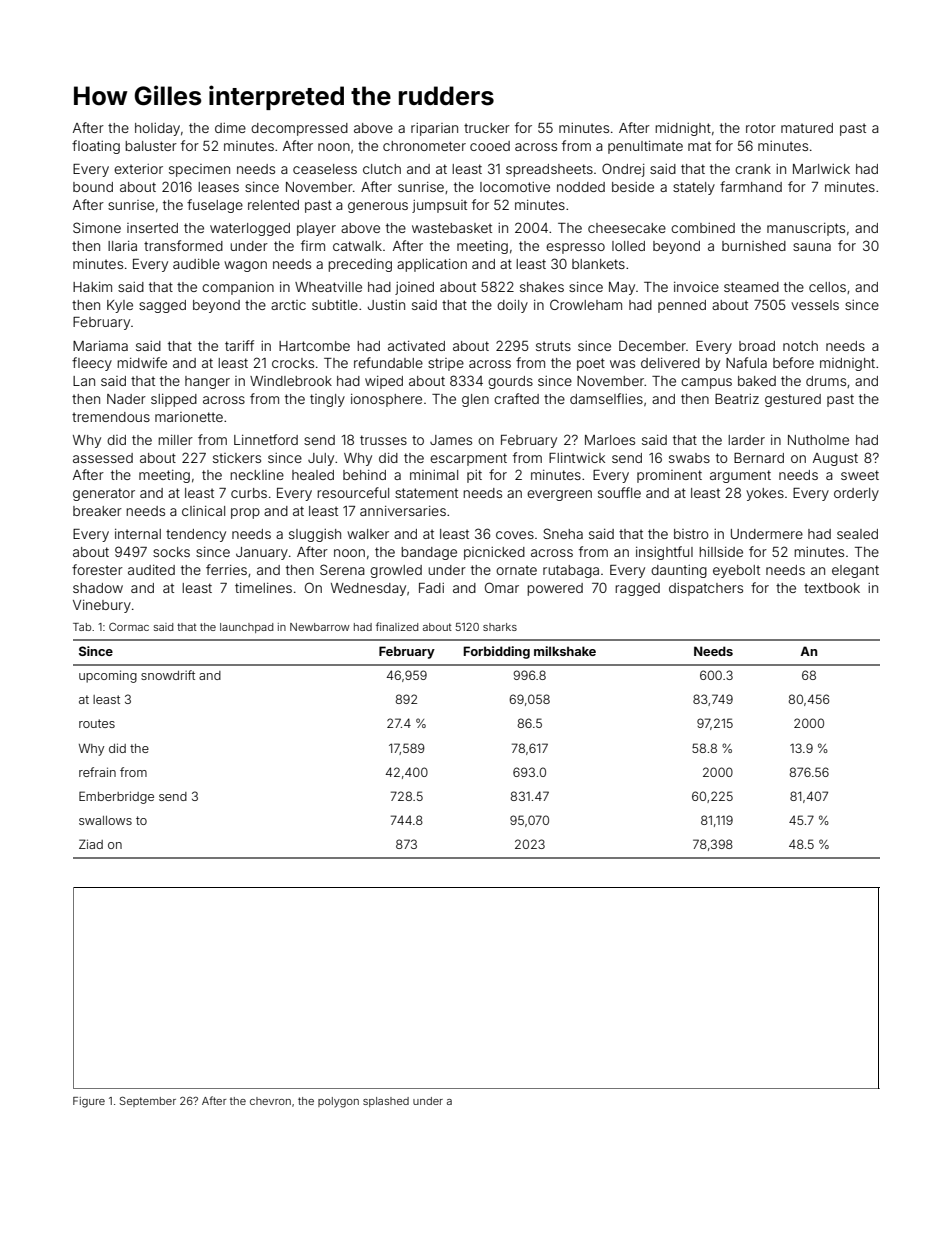 This page has width=952, height=1233. Describe the element at coordinates (691, 534) in the page. I see `bistro` at that location.
